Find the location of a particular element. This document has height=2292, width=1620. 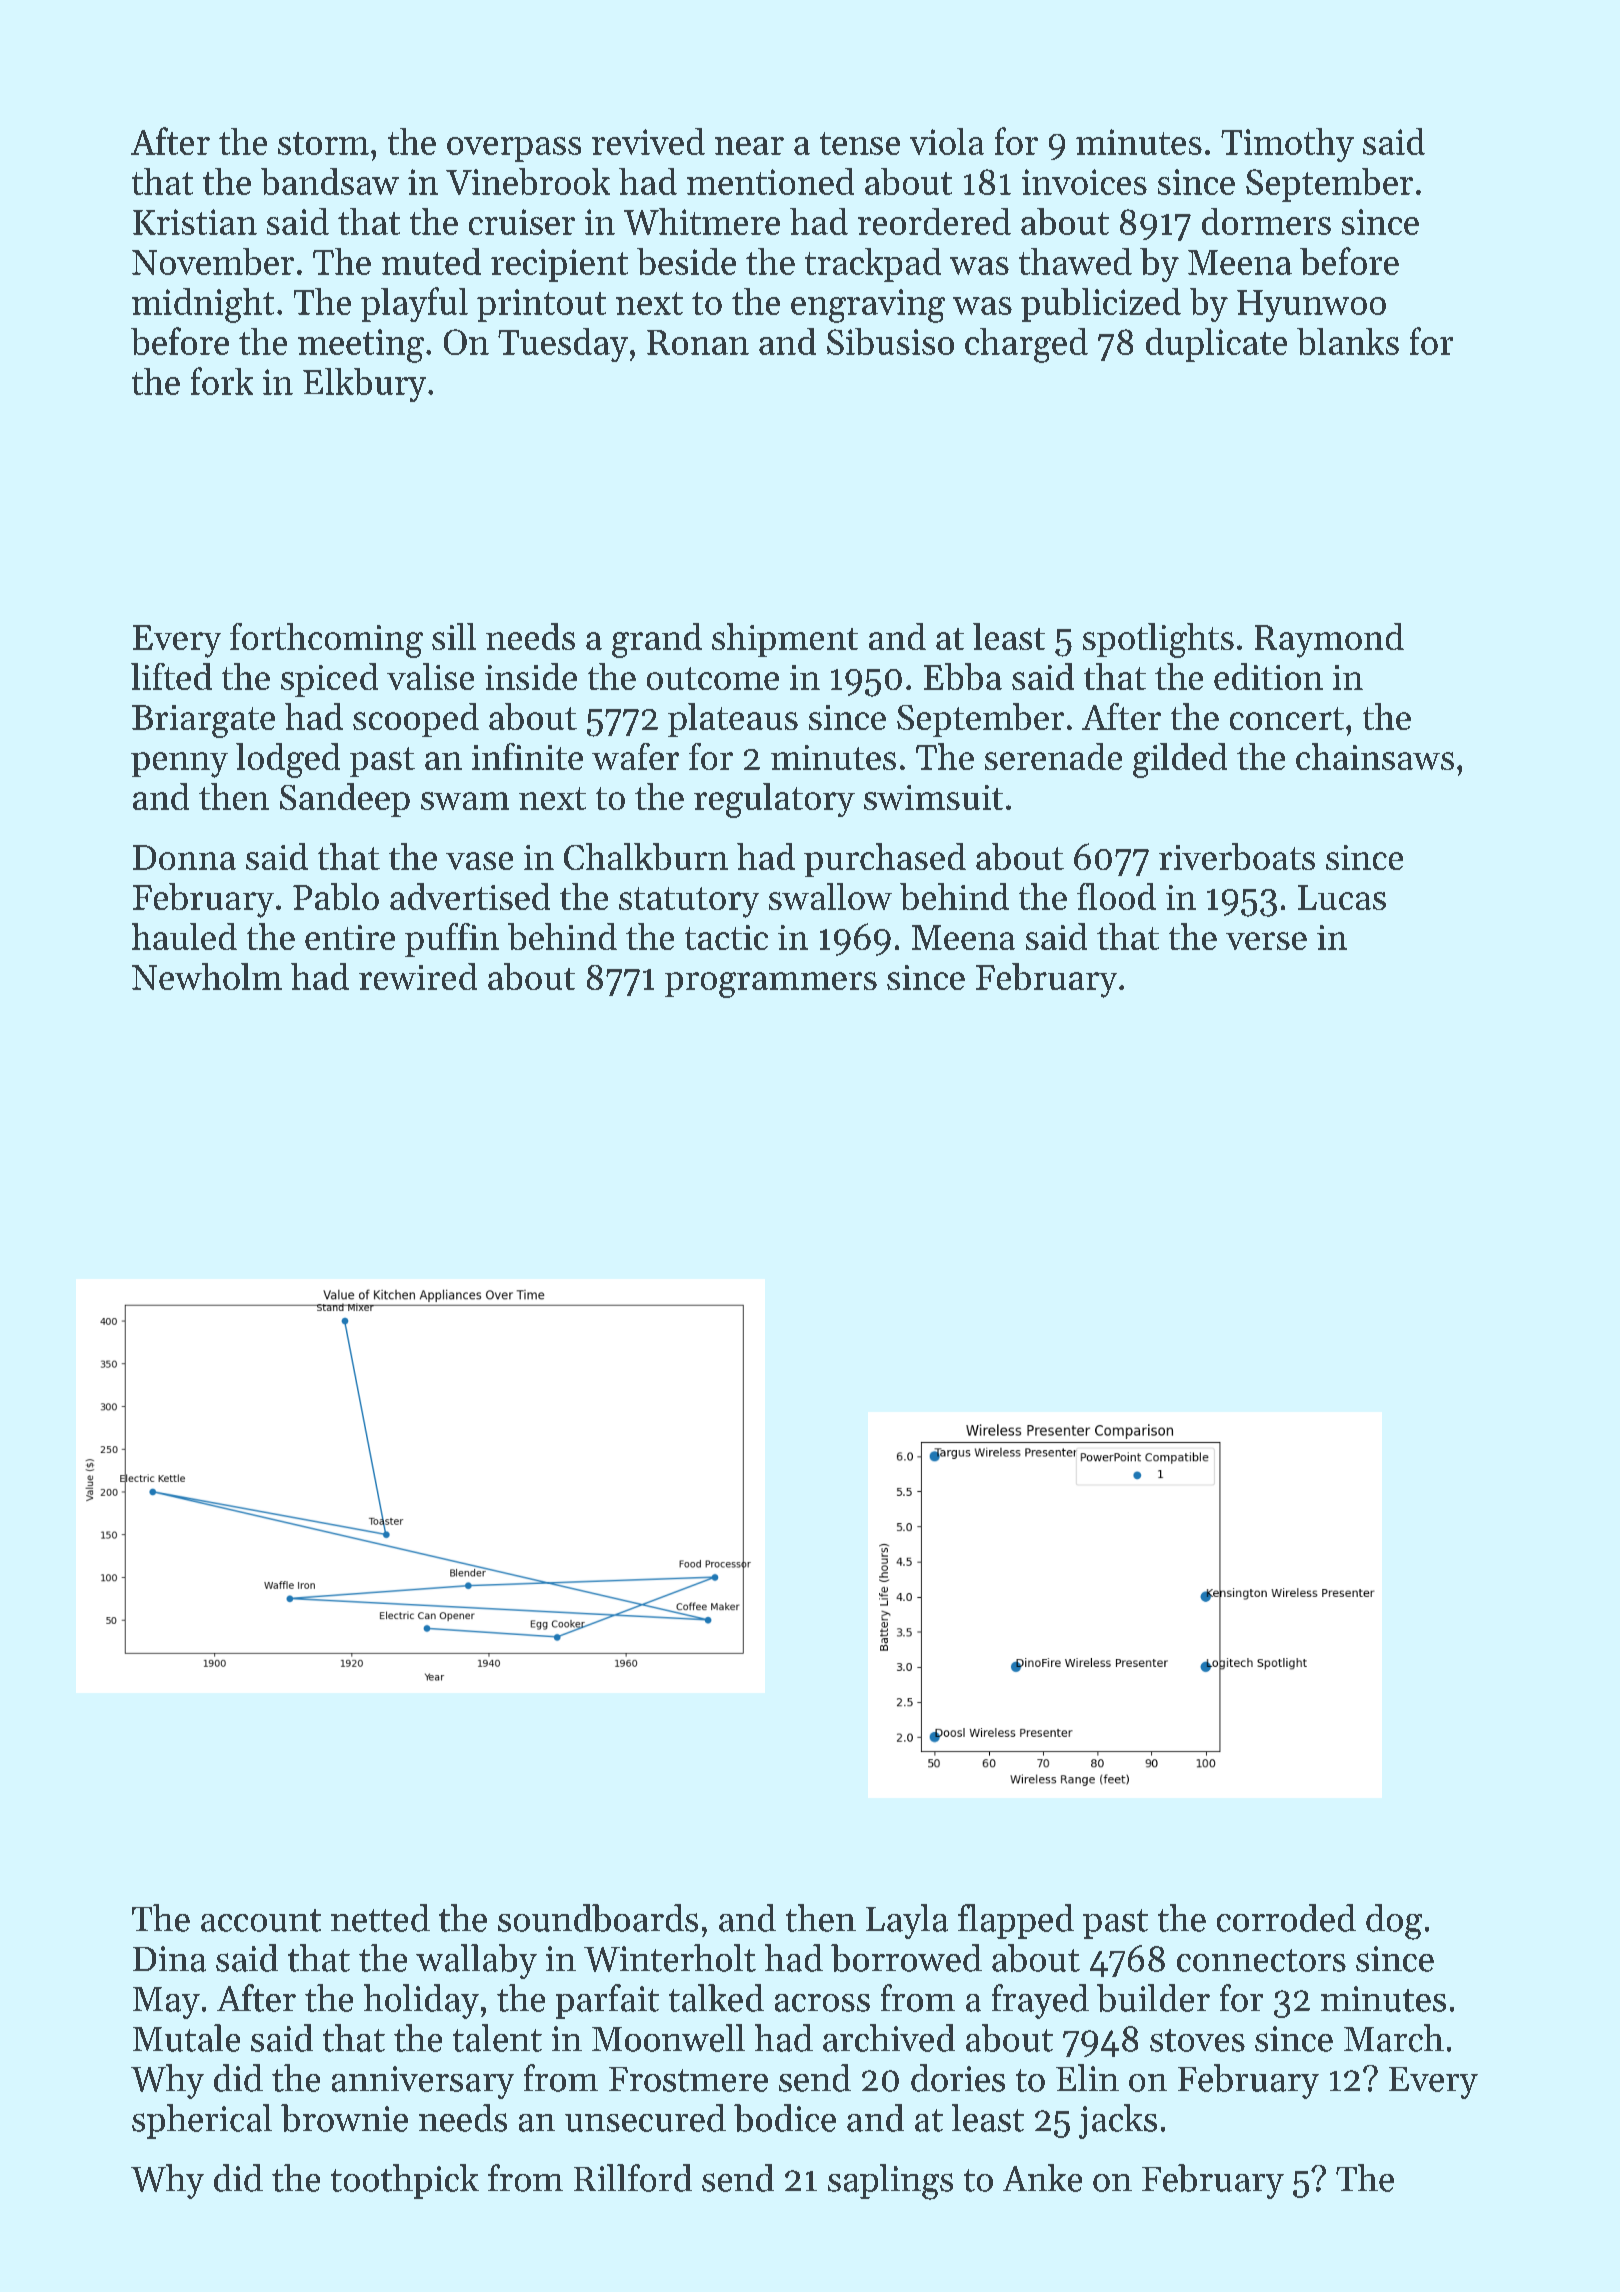

Newholm is located at coordinates (207, 976).
